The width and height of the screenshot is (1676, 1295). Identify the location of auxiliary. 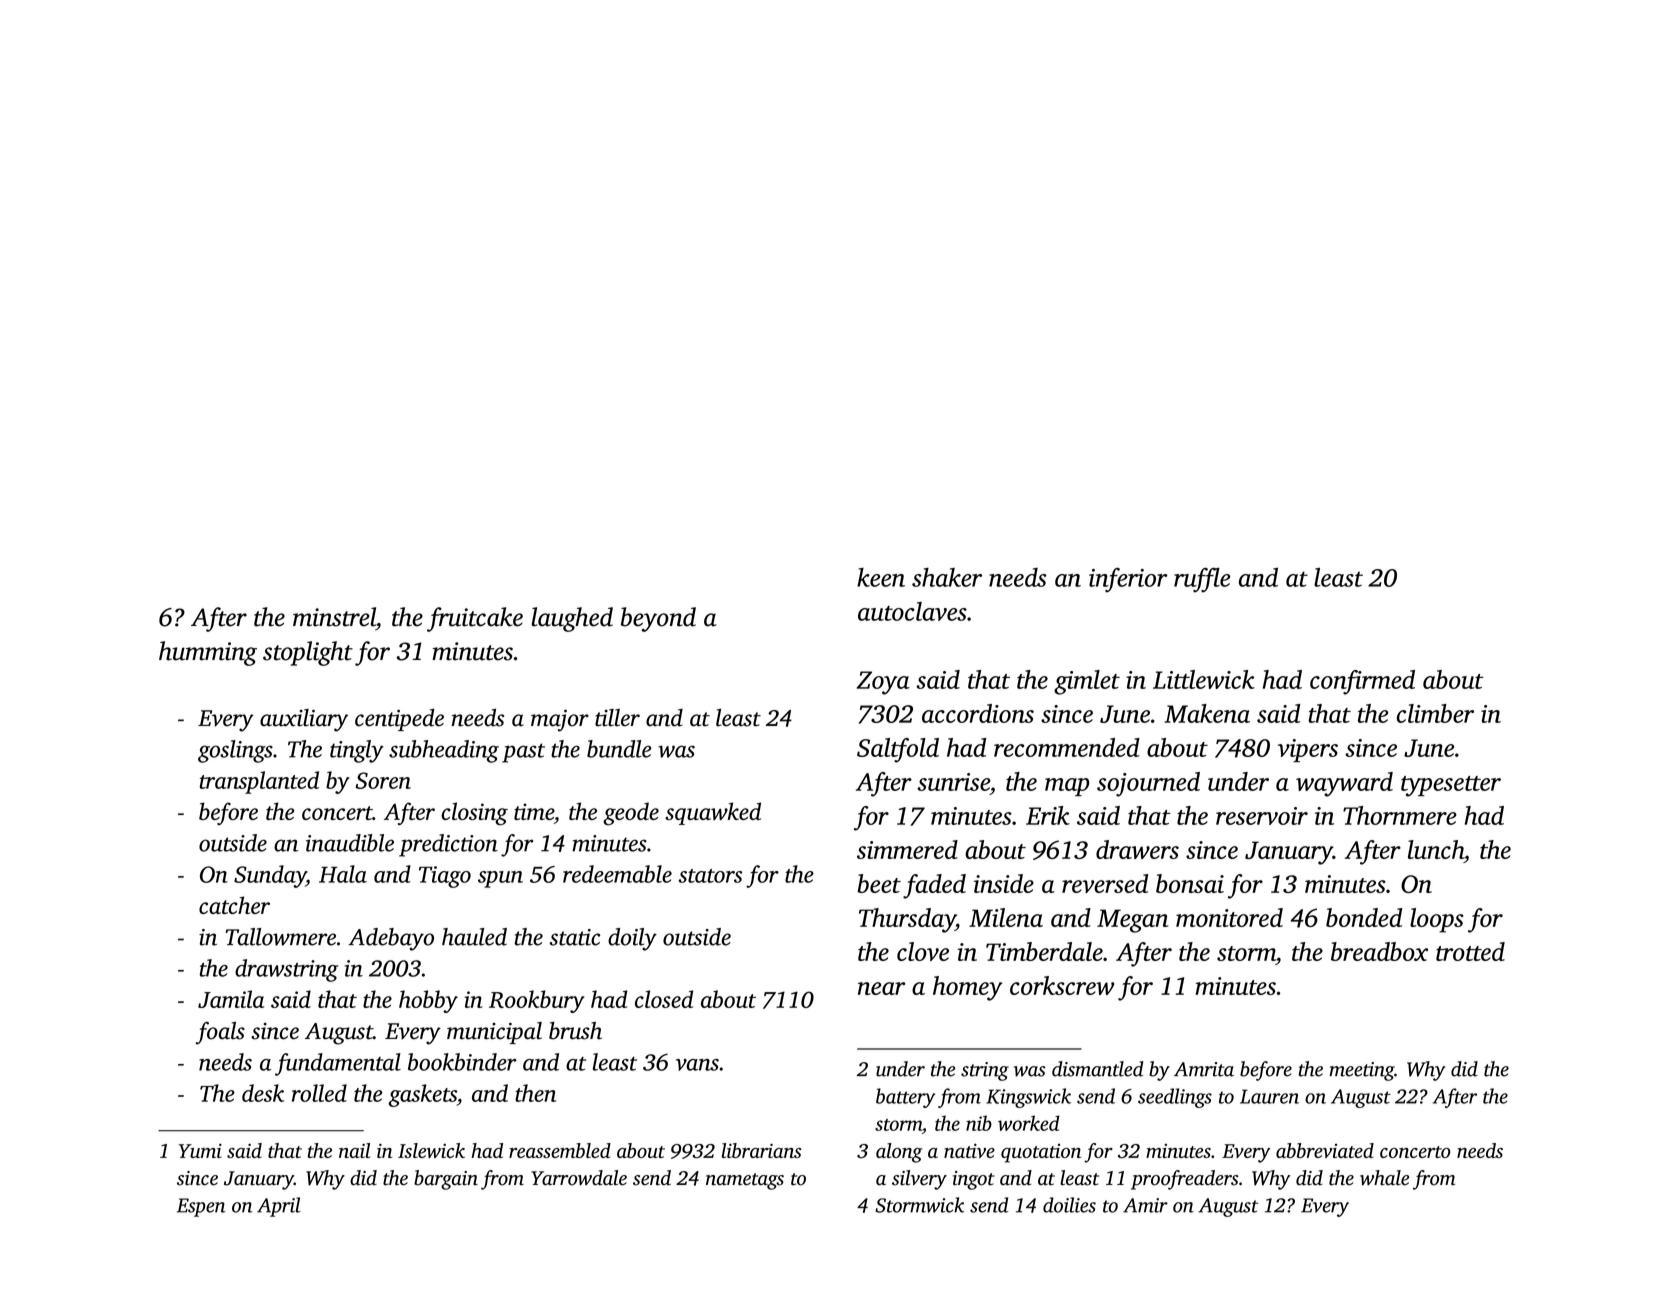
(304, 720).
